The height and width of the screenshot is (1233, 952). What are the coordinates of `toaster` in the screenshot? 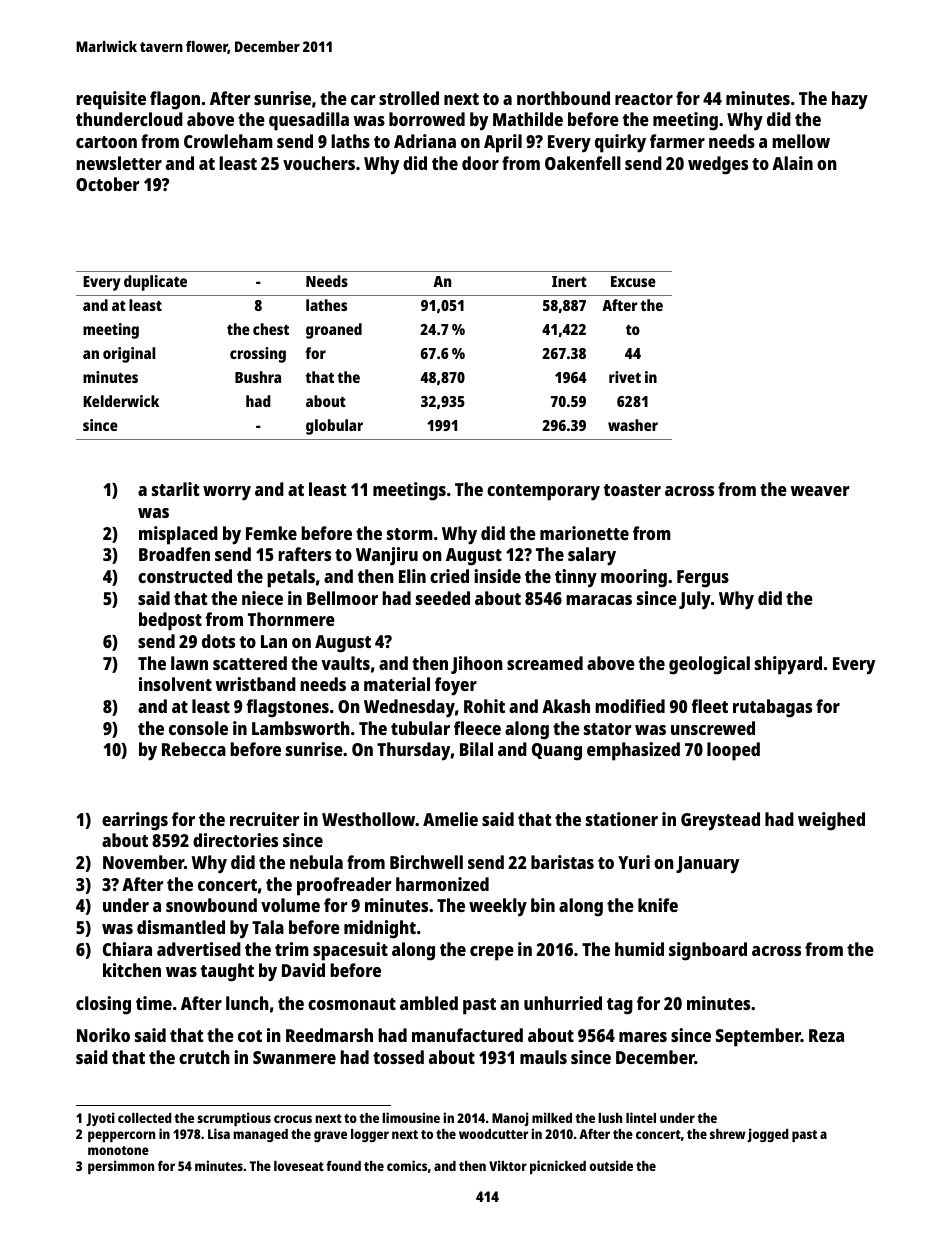 It's located at (632, 490).
